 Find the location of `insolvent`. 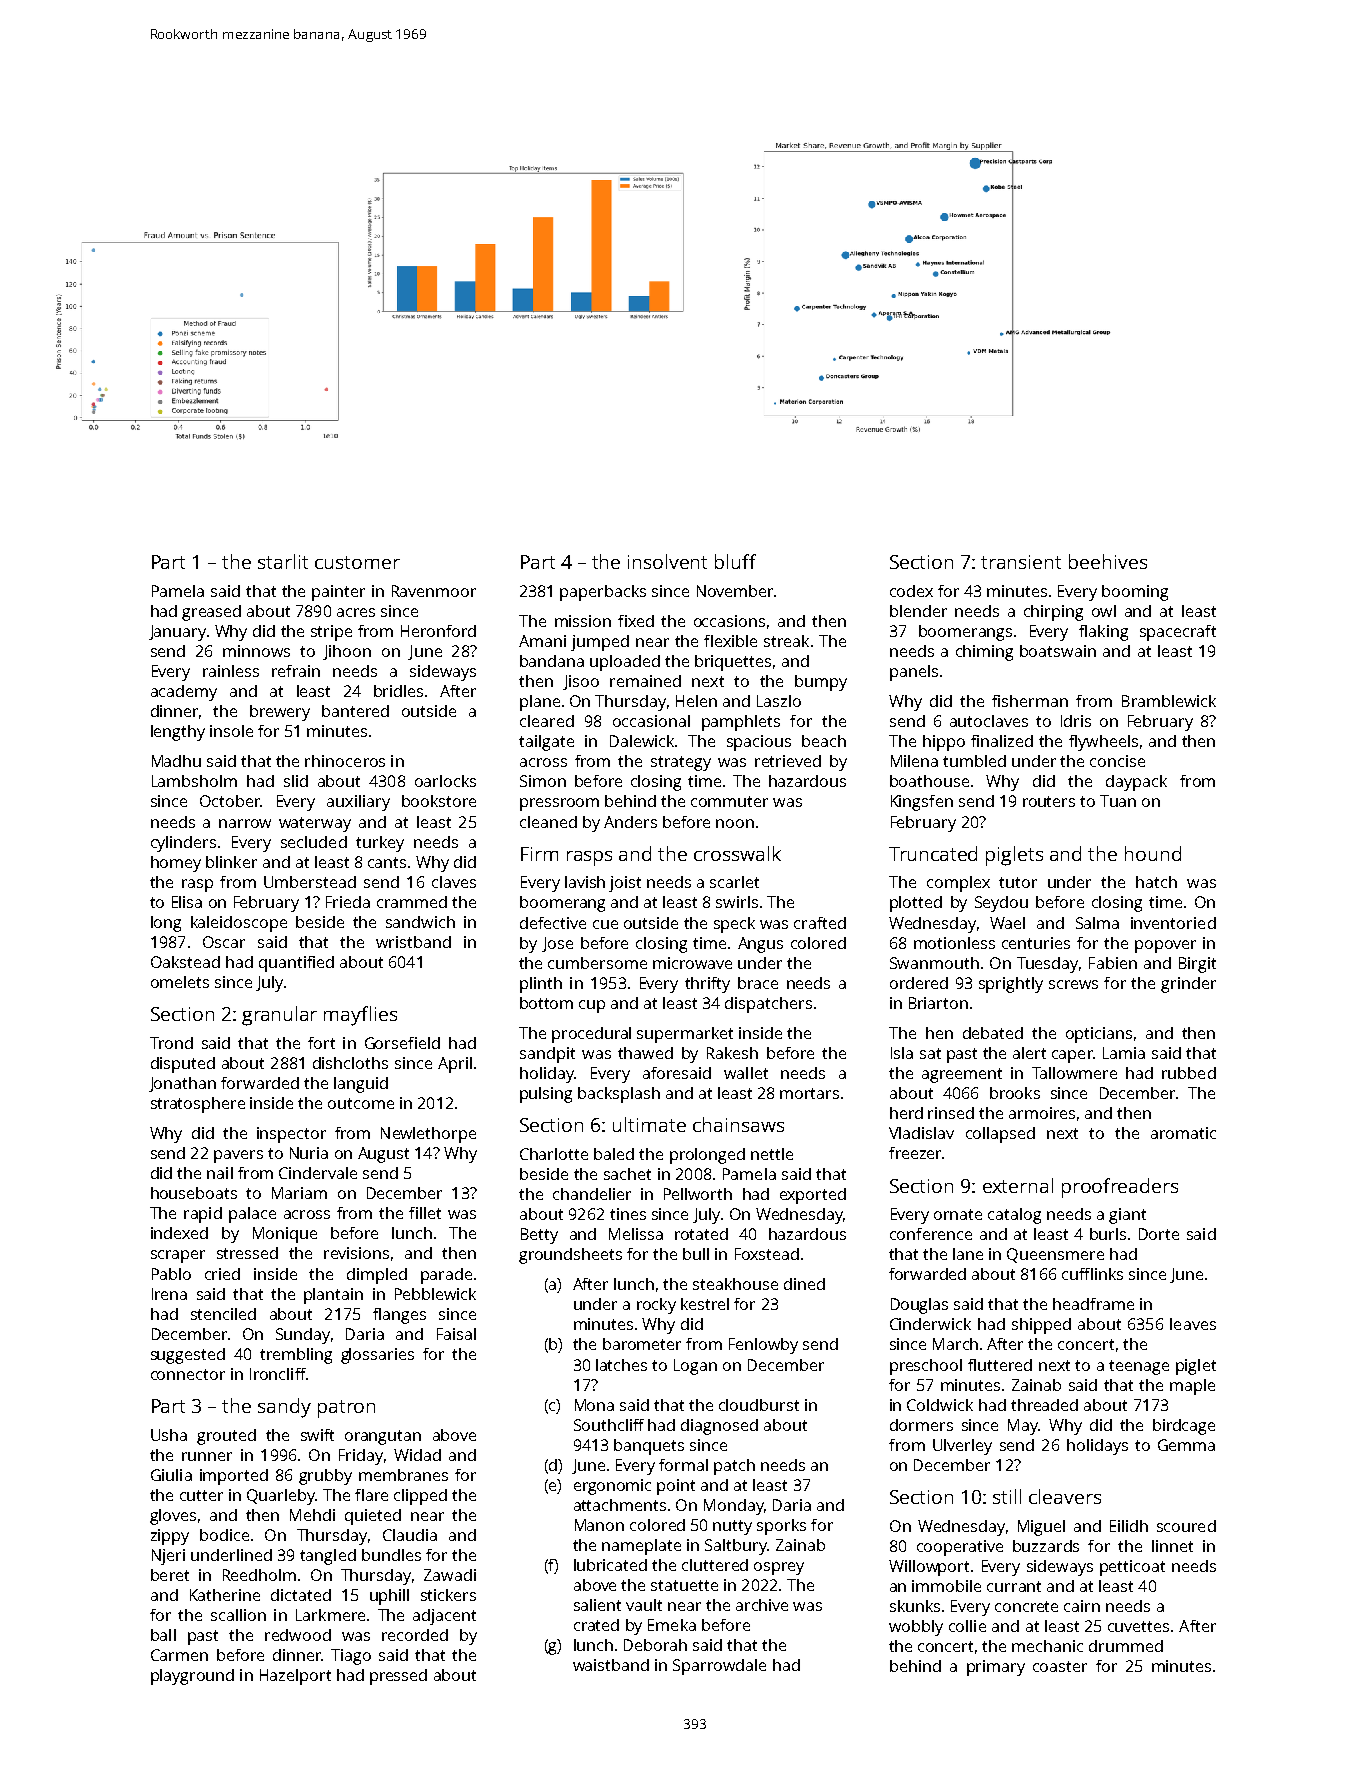

insolvent is located at coordinates (667, 561).
